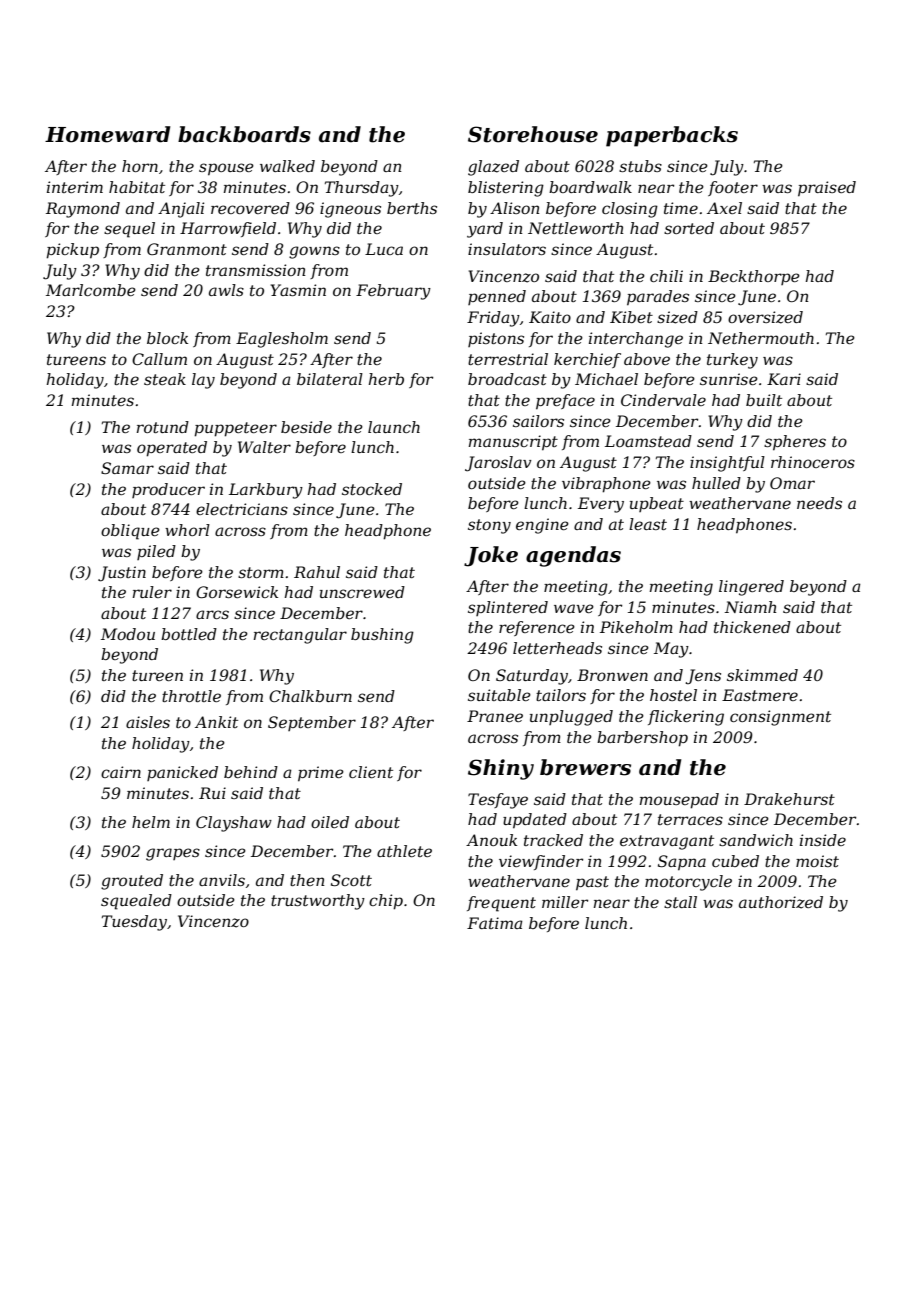  I want to click on consignment, so click(780, 718).
